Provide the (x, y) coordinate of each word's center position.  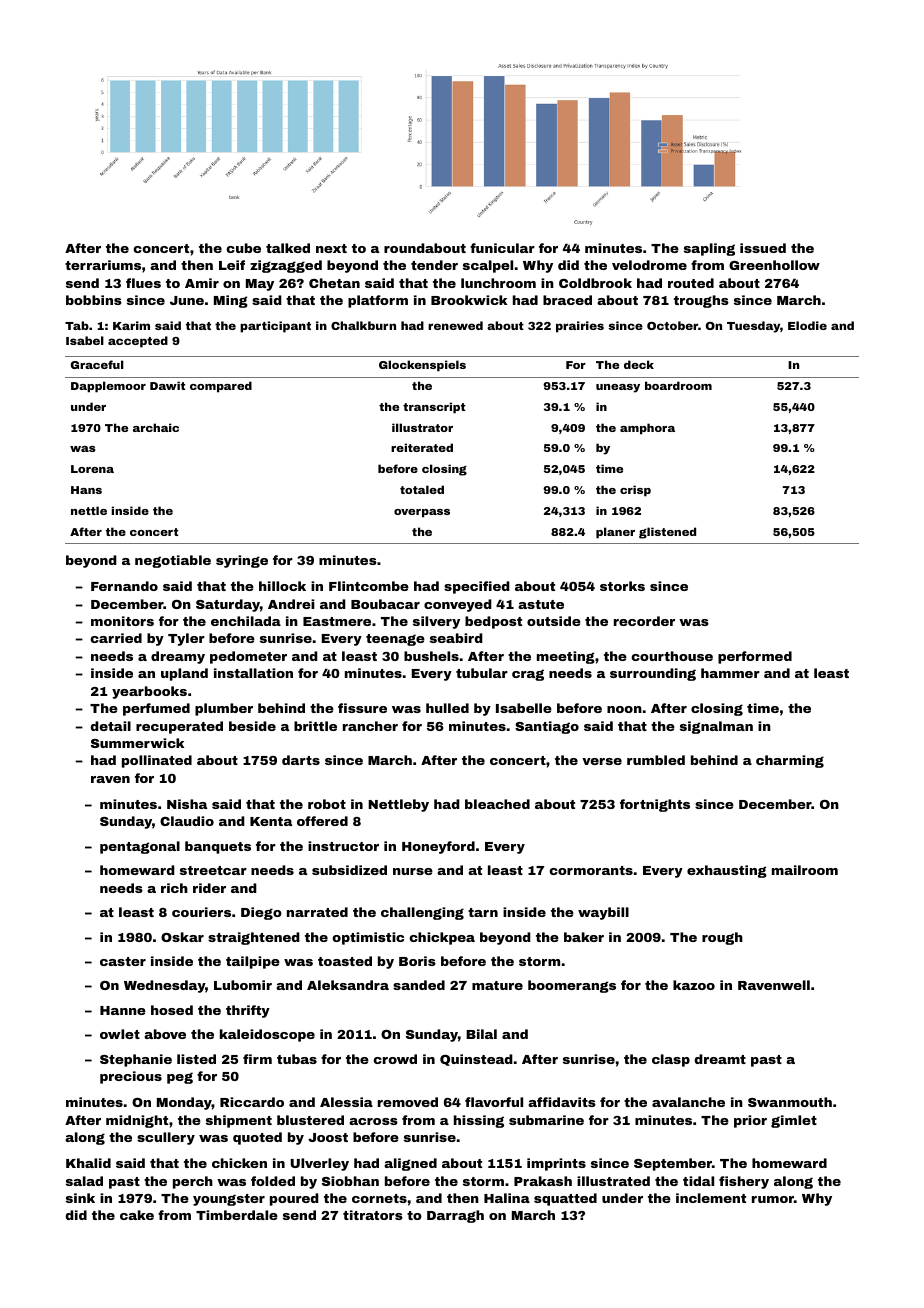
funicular (502, 248)
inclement (711, 1198)
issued (763, 248)
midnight (137, 1121)
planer (615, 533)
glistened (667, 533)
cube (243, 248)
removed (408, 1102)
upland (184, 674)
